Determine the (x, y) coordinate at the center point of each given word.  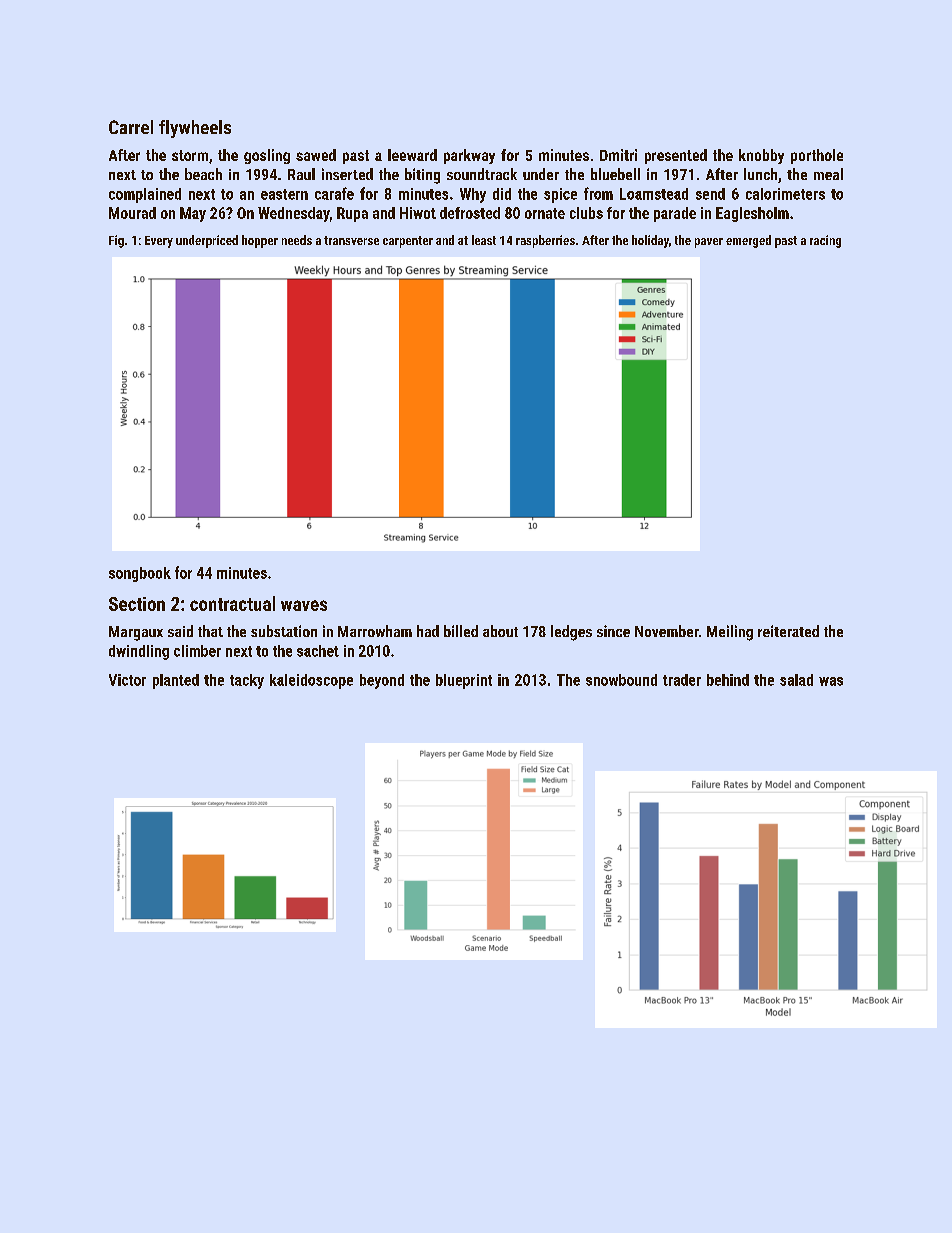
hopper (260, 241)
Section (137, 604)
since (613, 631)
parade (675, 214)
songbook (140, 574)
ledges (571, 633)
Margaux (136, 633)
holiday (650, 241)
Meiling (730, 633)
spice (560, 195)
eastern (284, 194)
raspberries (545, 241)
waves (304, 605)
